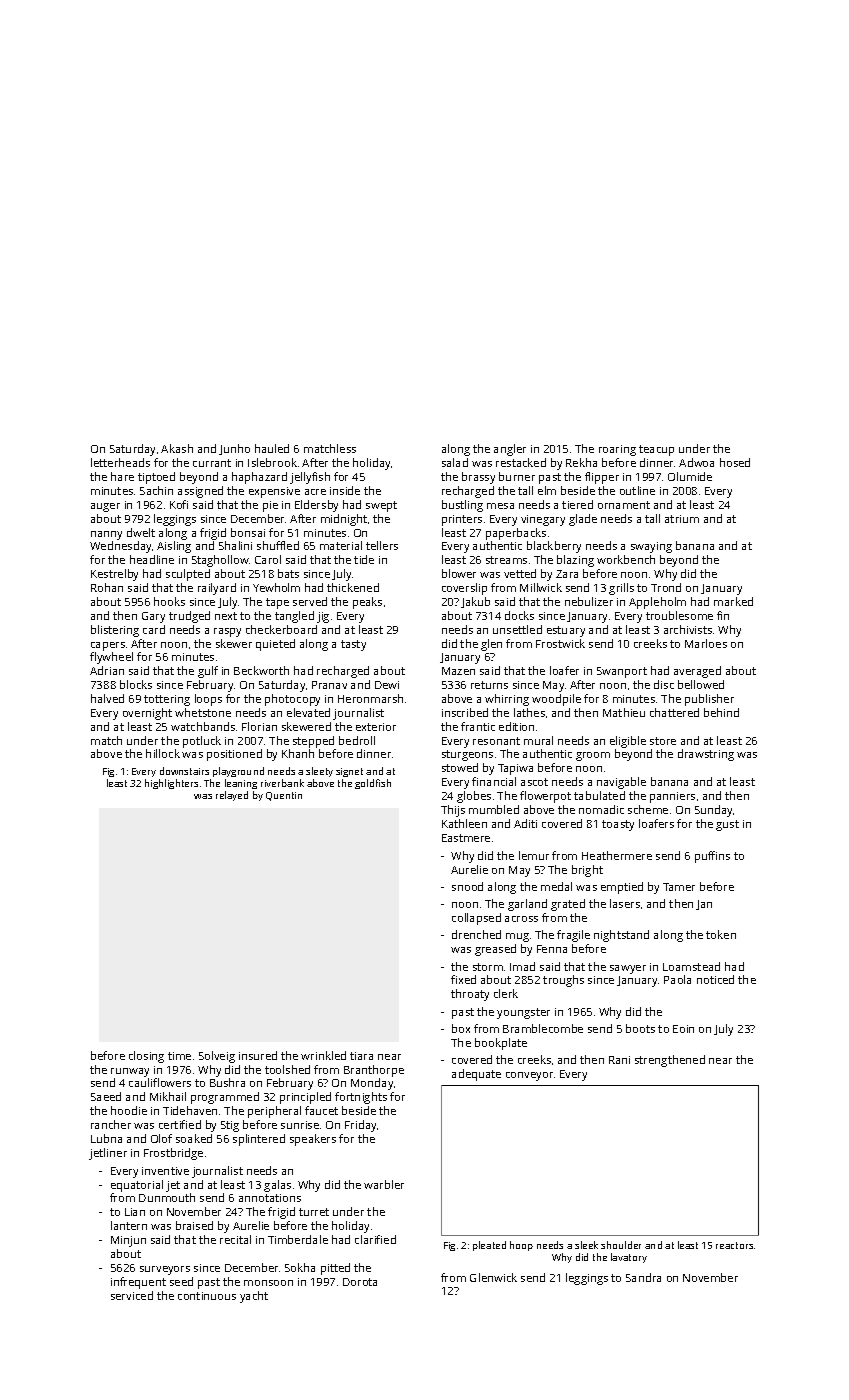  I want to click on hauled, so click(272, 448).
